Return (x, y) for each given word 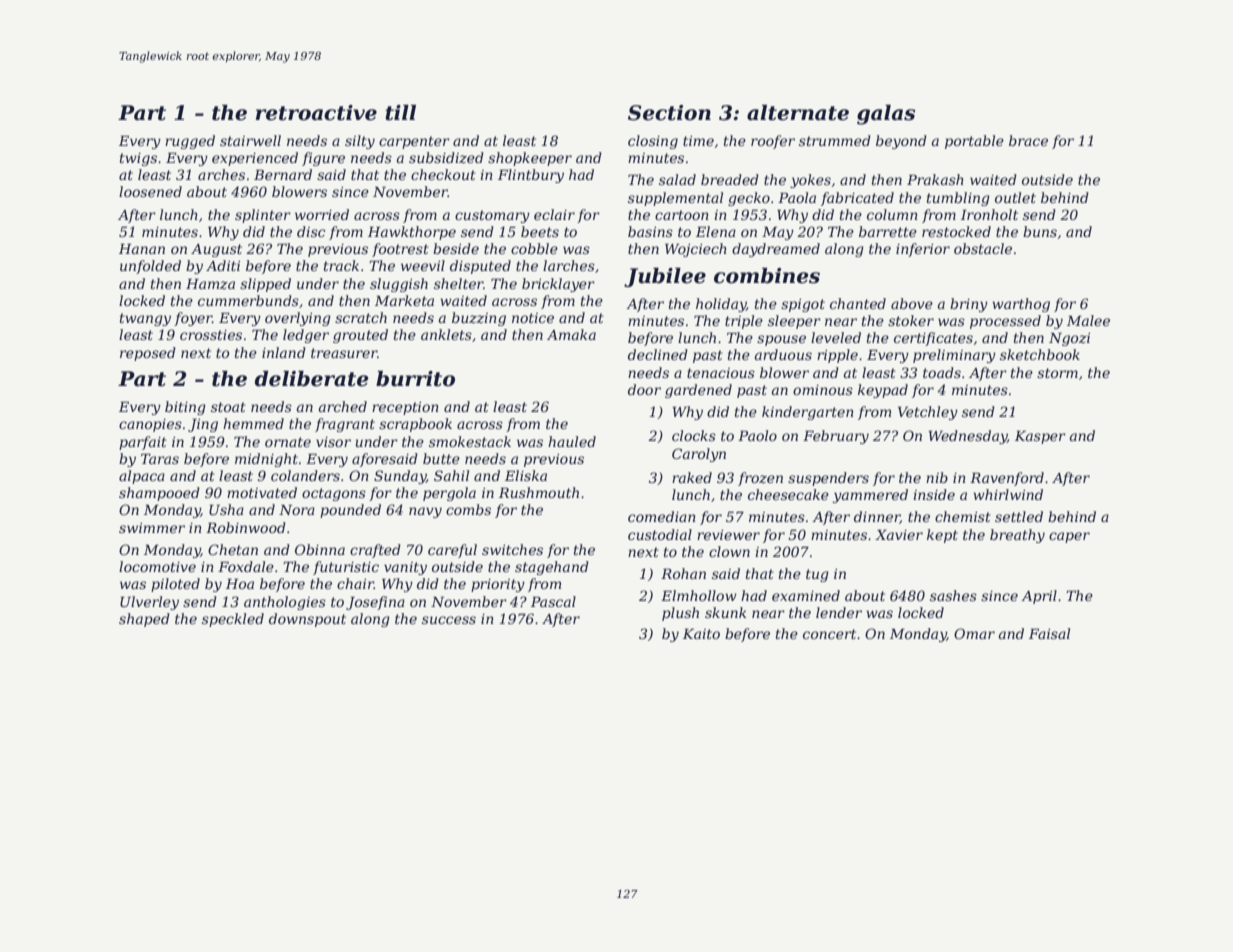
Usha (226, 509)
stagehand (552, 568)
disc (311, 231)
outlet (1015, 197)
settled (1019, 516)
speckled (233, 620)
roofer (773, 142)
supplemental (675, 199)
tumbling (958, 199)
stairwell (250, 140)
